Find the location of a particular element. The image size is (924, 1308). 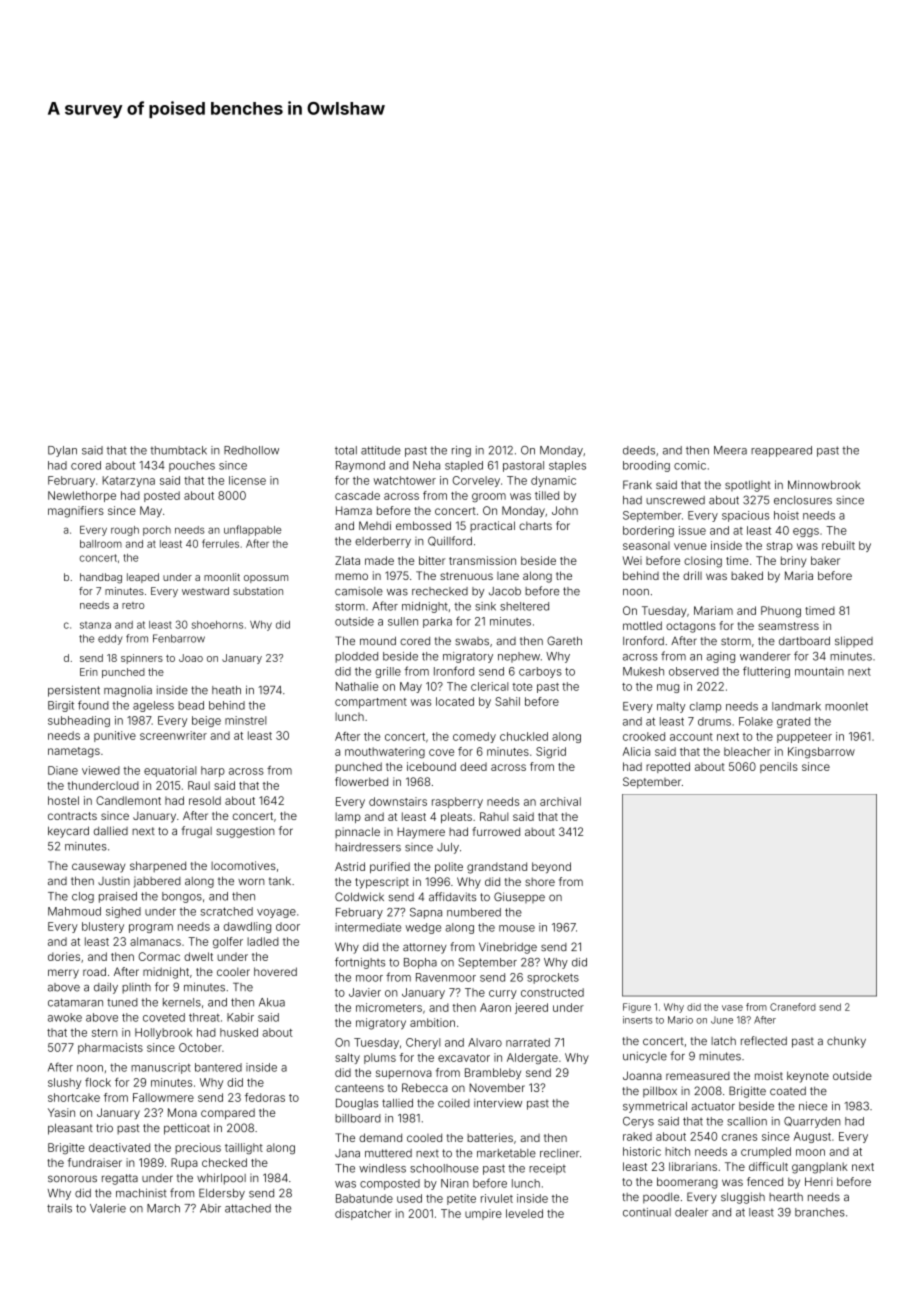

keynote is located at coordinates (808, 1077).
